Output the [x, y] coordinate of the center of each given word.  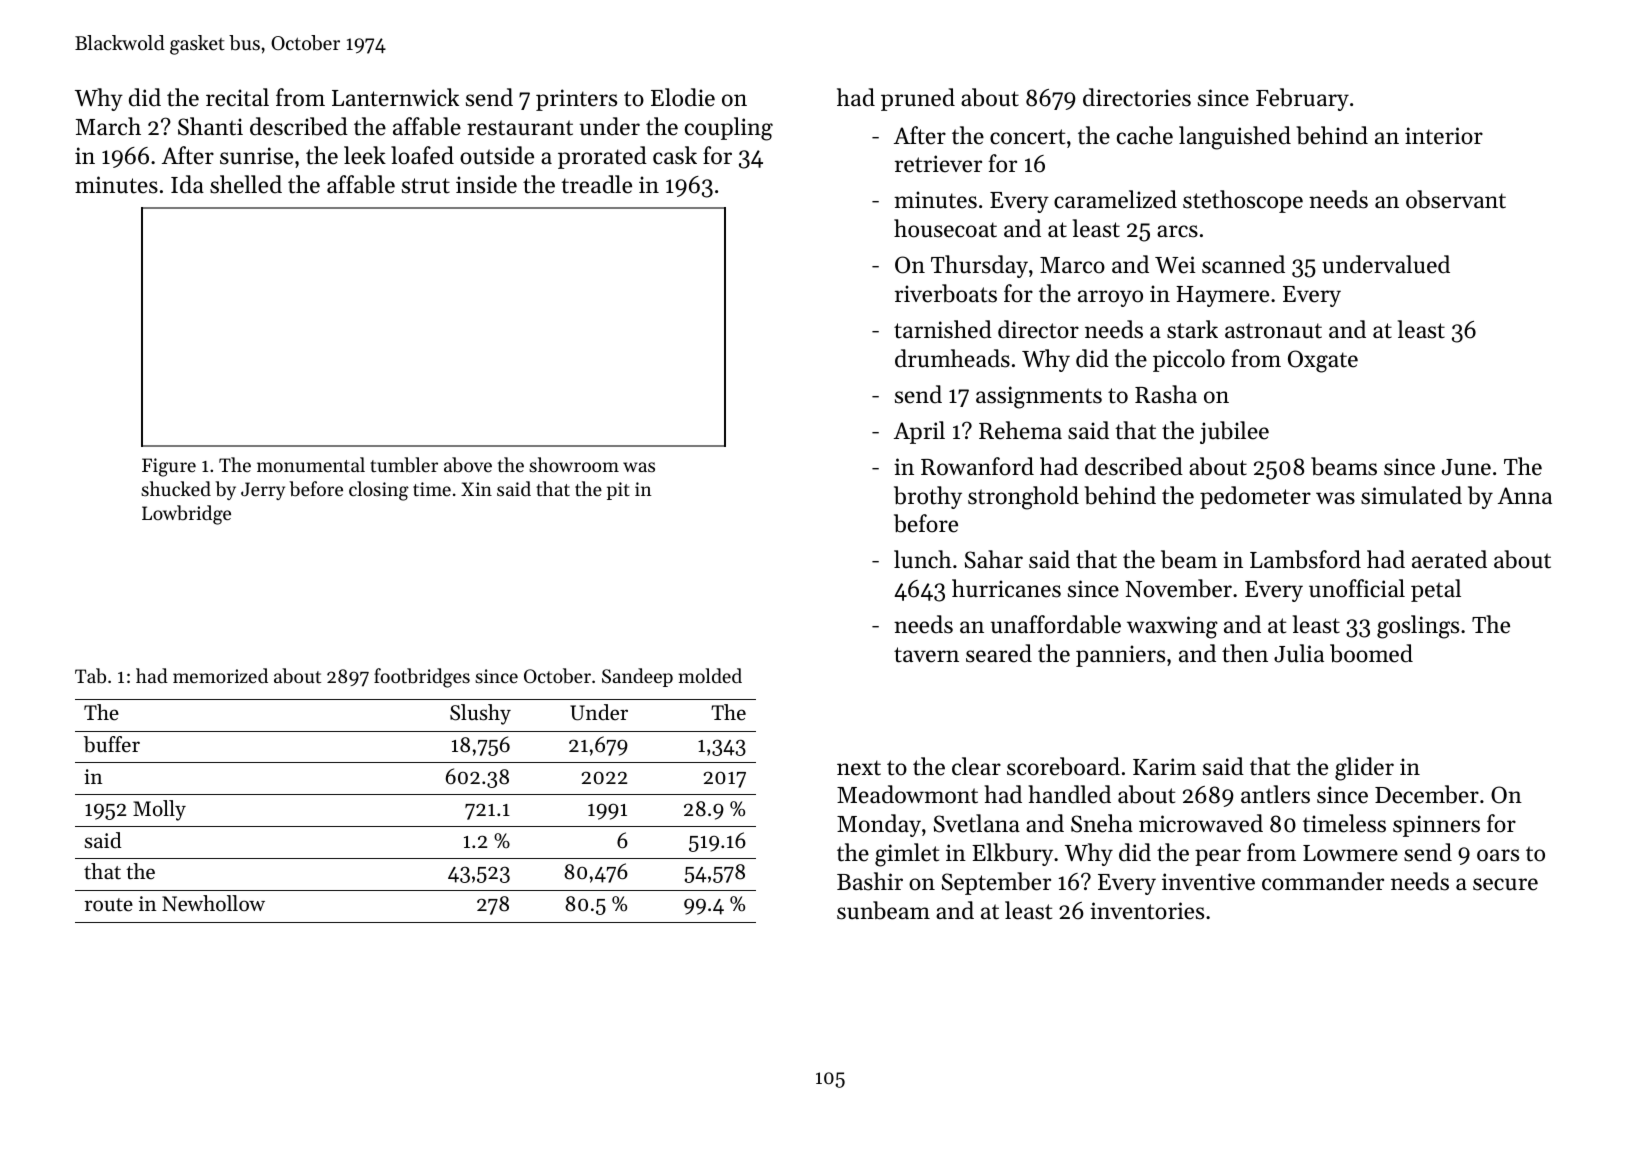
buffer [112, 744]
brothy [928, 497]
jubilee [1234, 432]
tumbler [404, 465]
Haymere [1222, 296]
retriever [938, 164]
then [1245, 653]
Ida [187, 184]
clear [976, 766]
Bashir [870, 881]
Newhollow [213, 903]
